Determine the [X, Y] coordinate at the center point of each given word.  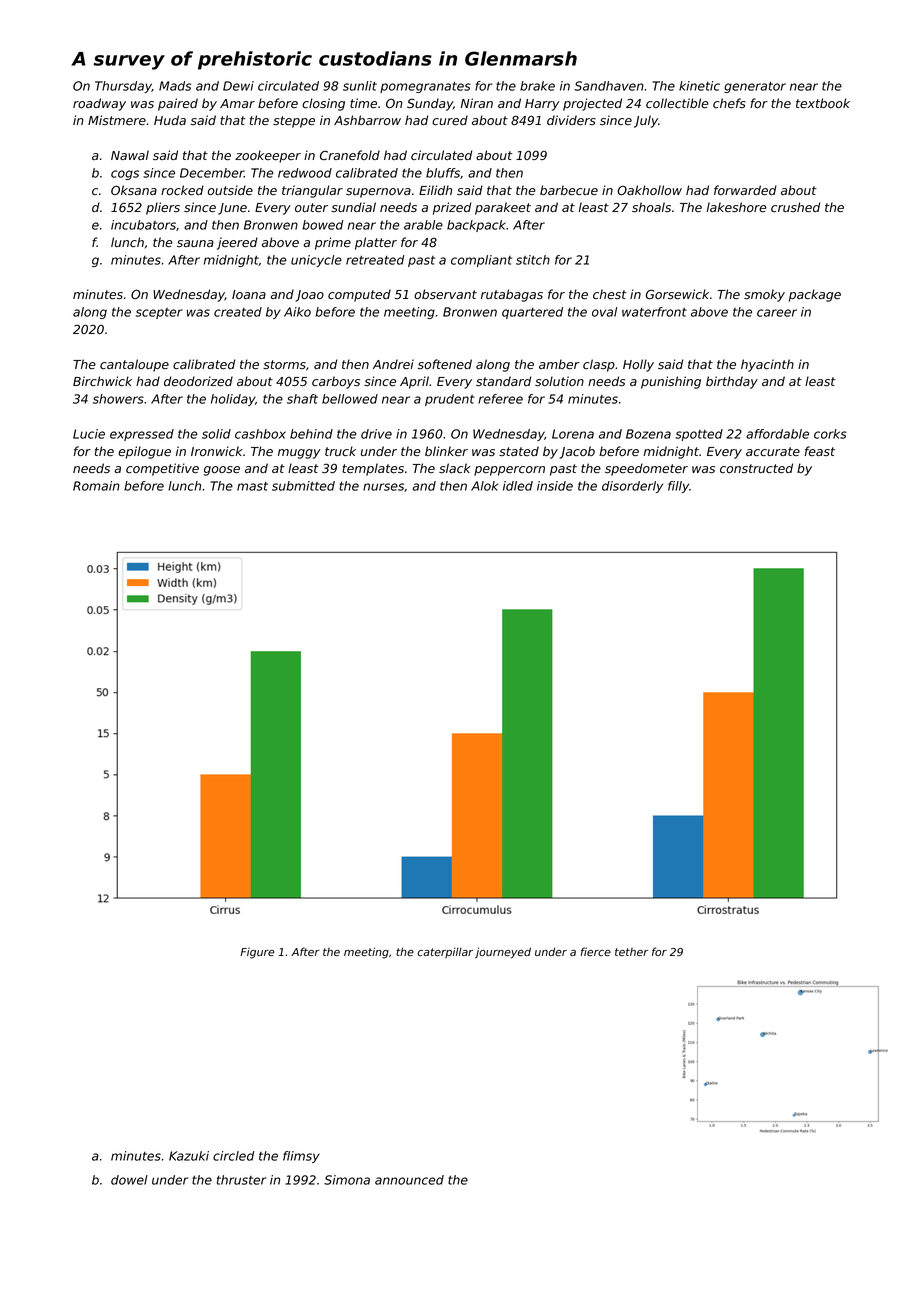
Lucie [89, 434]
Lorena [573, 434]
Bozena [648, 434]
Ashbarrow [367, 120]
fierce [596, 951]
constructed [756, 468]
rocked [182, 190]
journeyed [503, 953]
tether [631, 952]
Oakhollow [649, 190]
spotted [699, 435]
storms [284, 364]
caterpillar [445, 953]
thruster [241, 1180]
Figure [257, 953]
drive [376, 434]
